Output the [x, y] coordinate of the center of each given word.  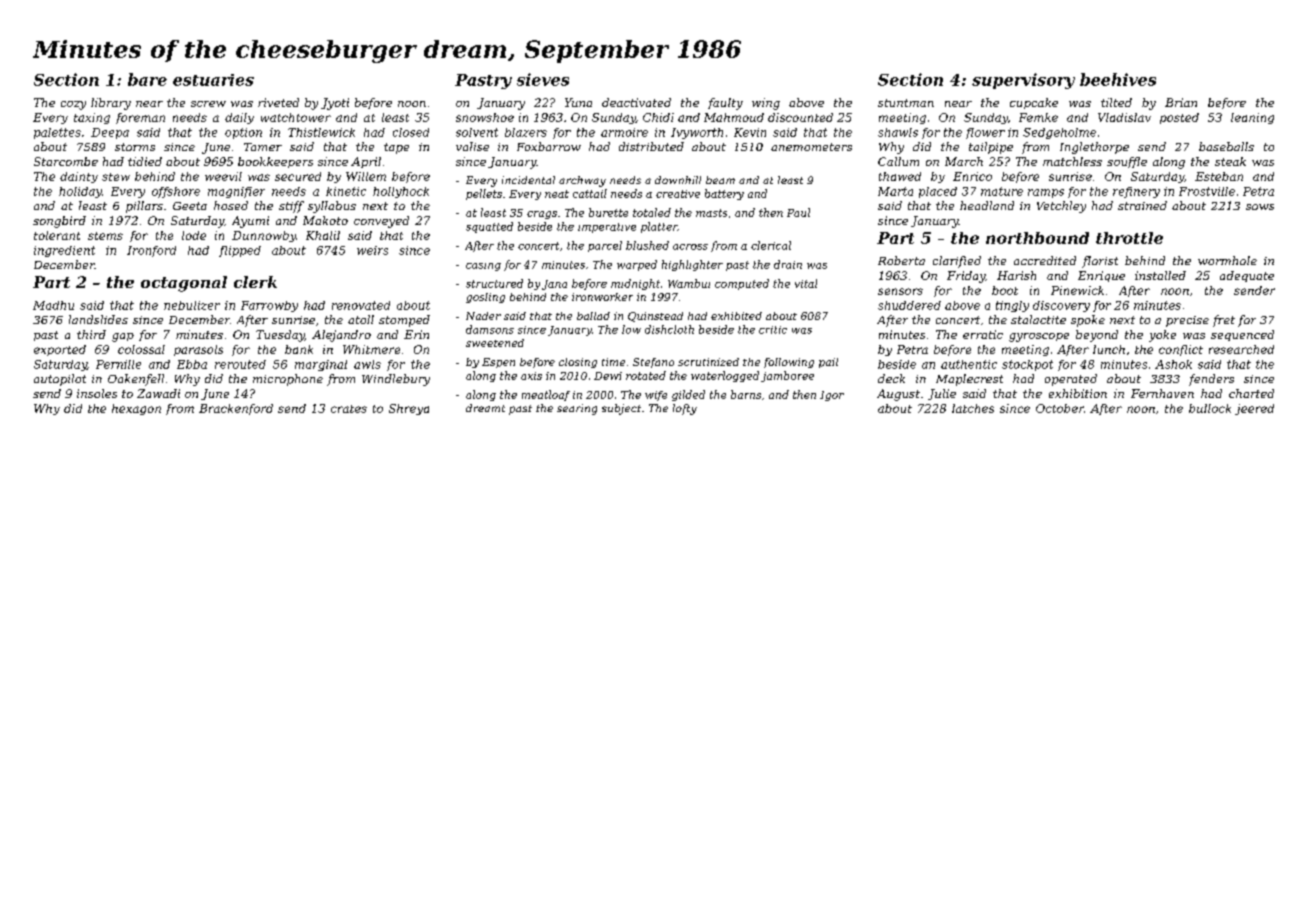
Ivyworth [697, 133]
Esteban [1219, 176]
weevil [223, 176]
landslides [98, 319]
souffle [1127, 162]
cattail [590, 193]
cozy [73, 105]
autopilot [60, 380]
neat [557, 194]
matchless [1072, 161]
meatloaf [546, 395]
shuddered [909, 305]
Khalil [323, 235]
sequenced [1242, 335]
